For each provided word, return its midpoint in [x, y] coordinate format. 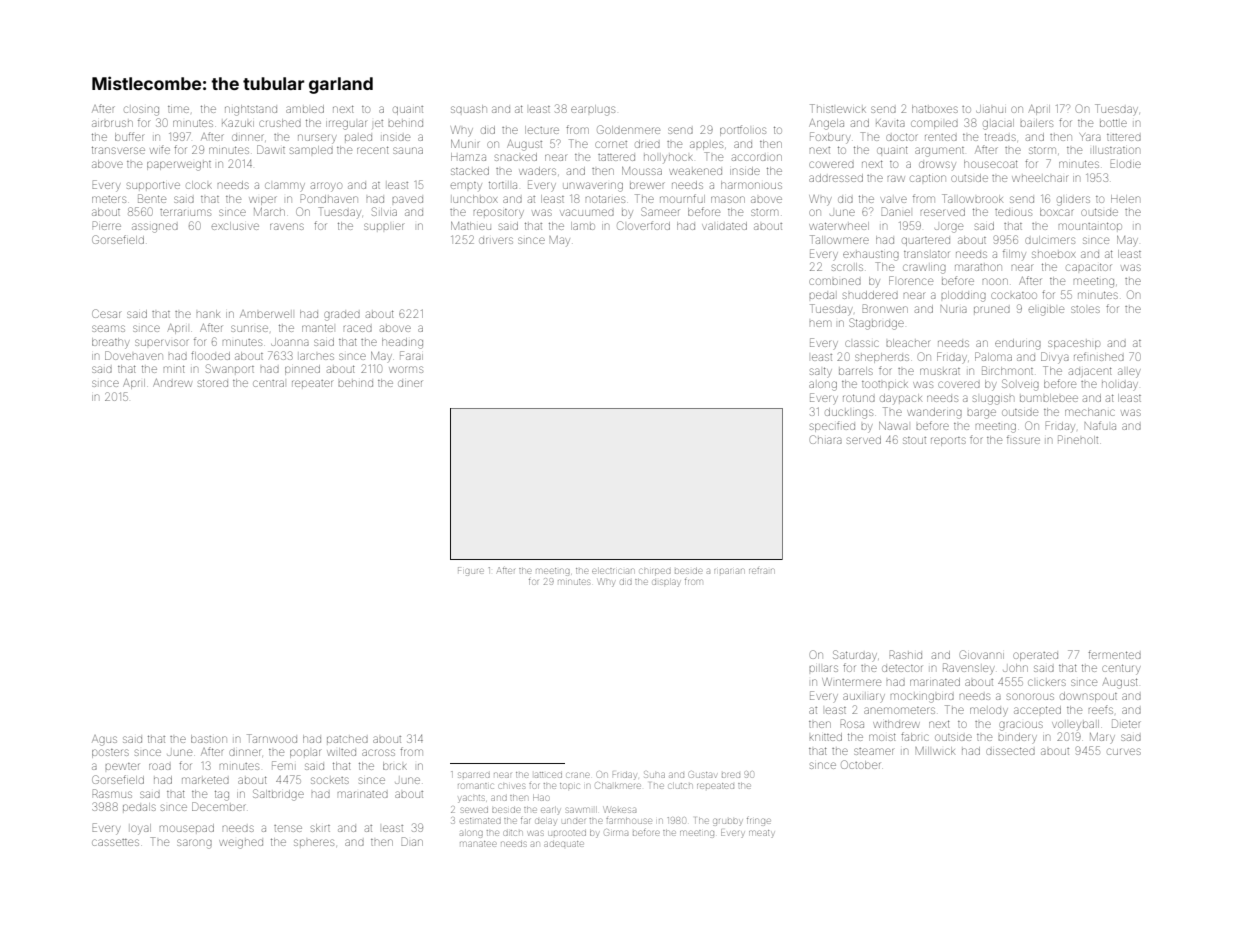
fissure [1023, 439]
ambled [305, 109]
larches [317, 356]
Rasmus [112, 793]
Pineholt [1078, 439]
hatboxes [935, 109]
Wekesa [620, 809]
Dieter [1126, 723]
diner [410, 383]
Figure [470, 571]
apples [706, 145]
